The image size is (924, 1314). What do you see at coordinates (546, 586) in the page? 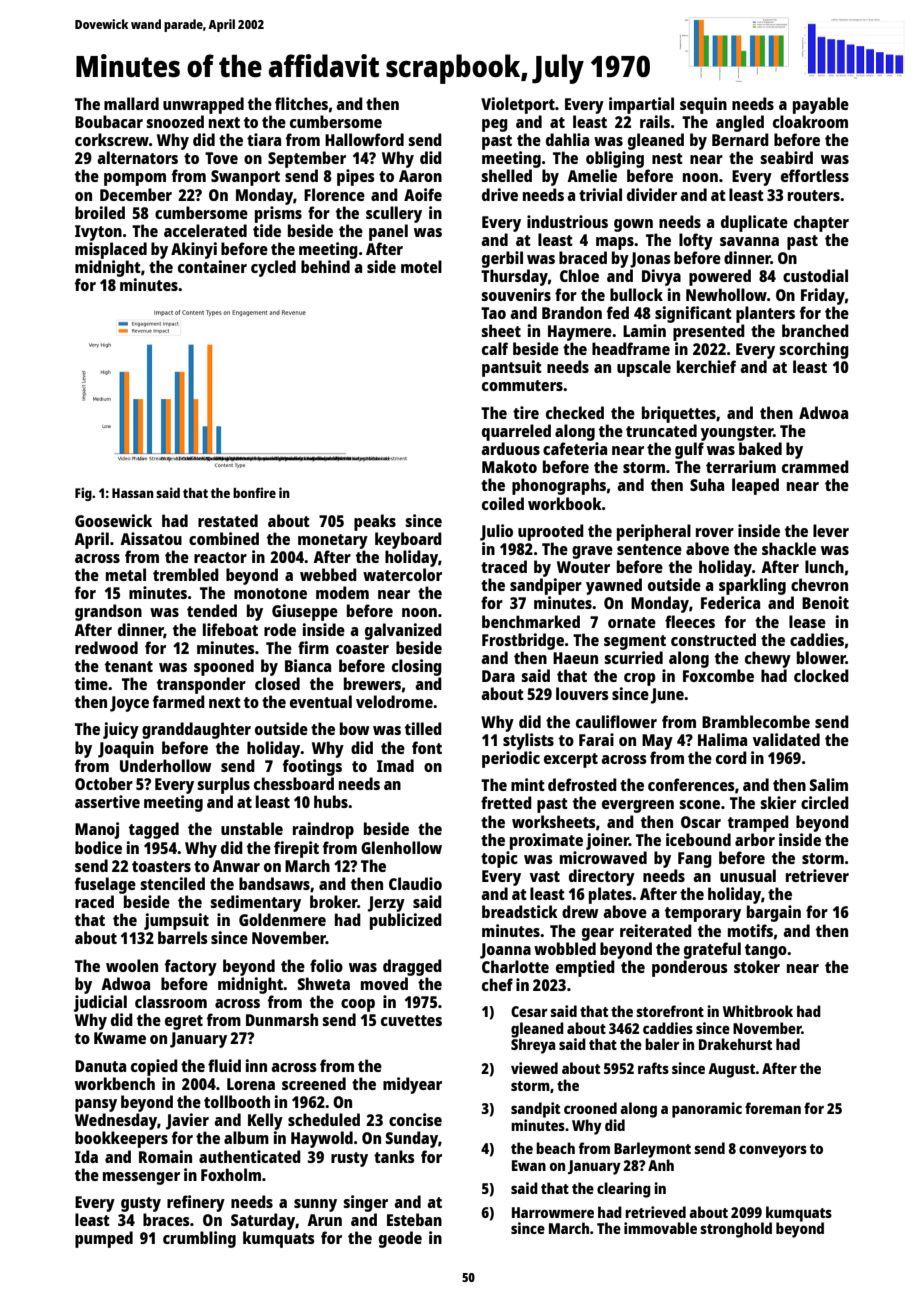
I see `sandpiper` at bounding box center [546, 586].
